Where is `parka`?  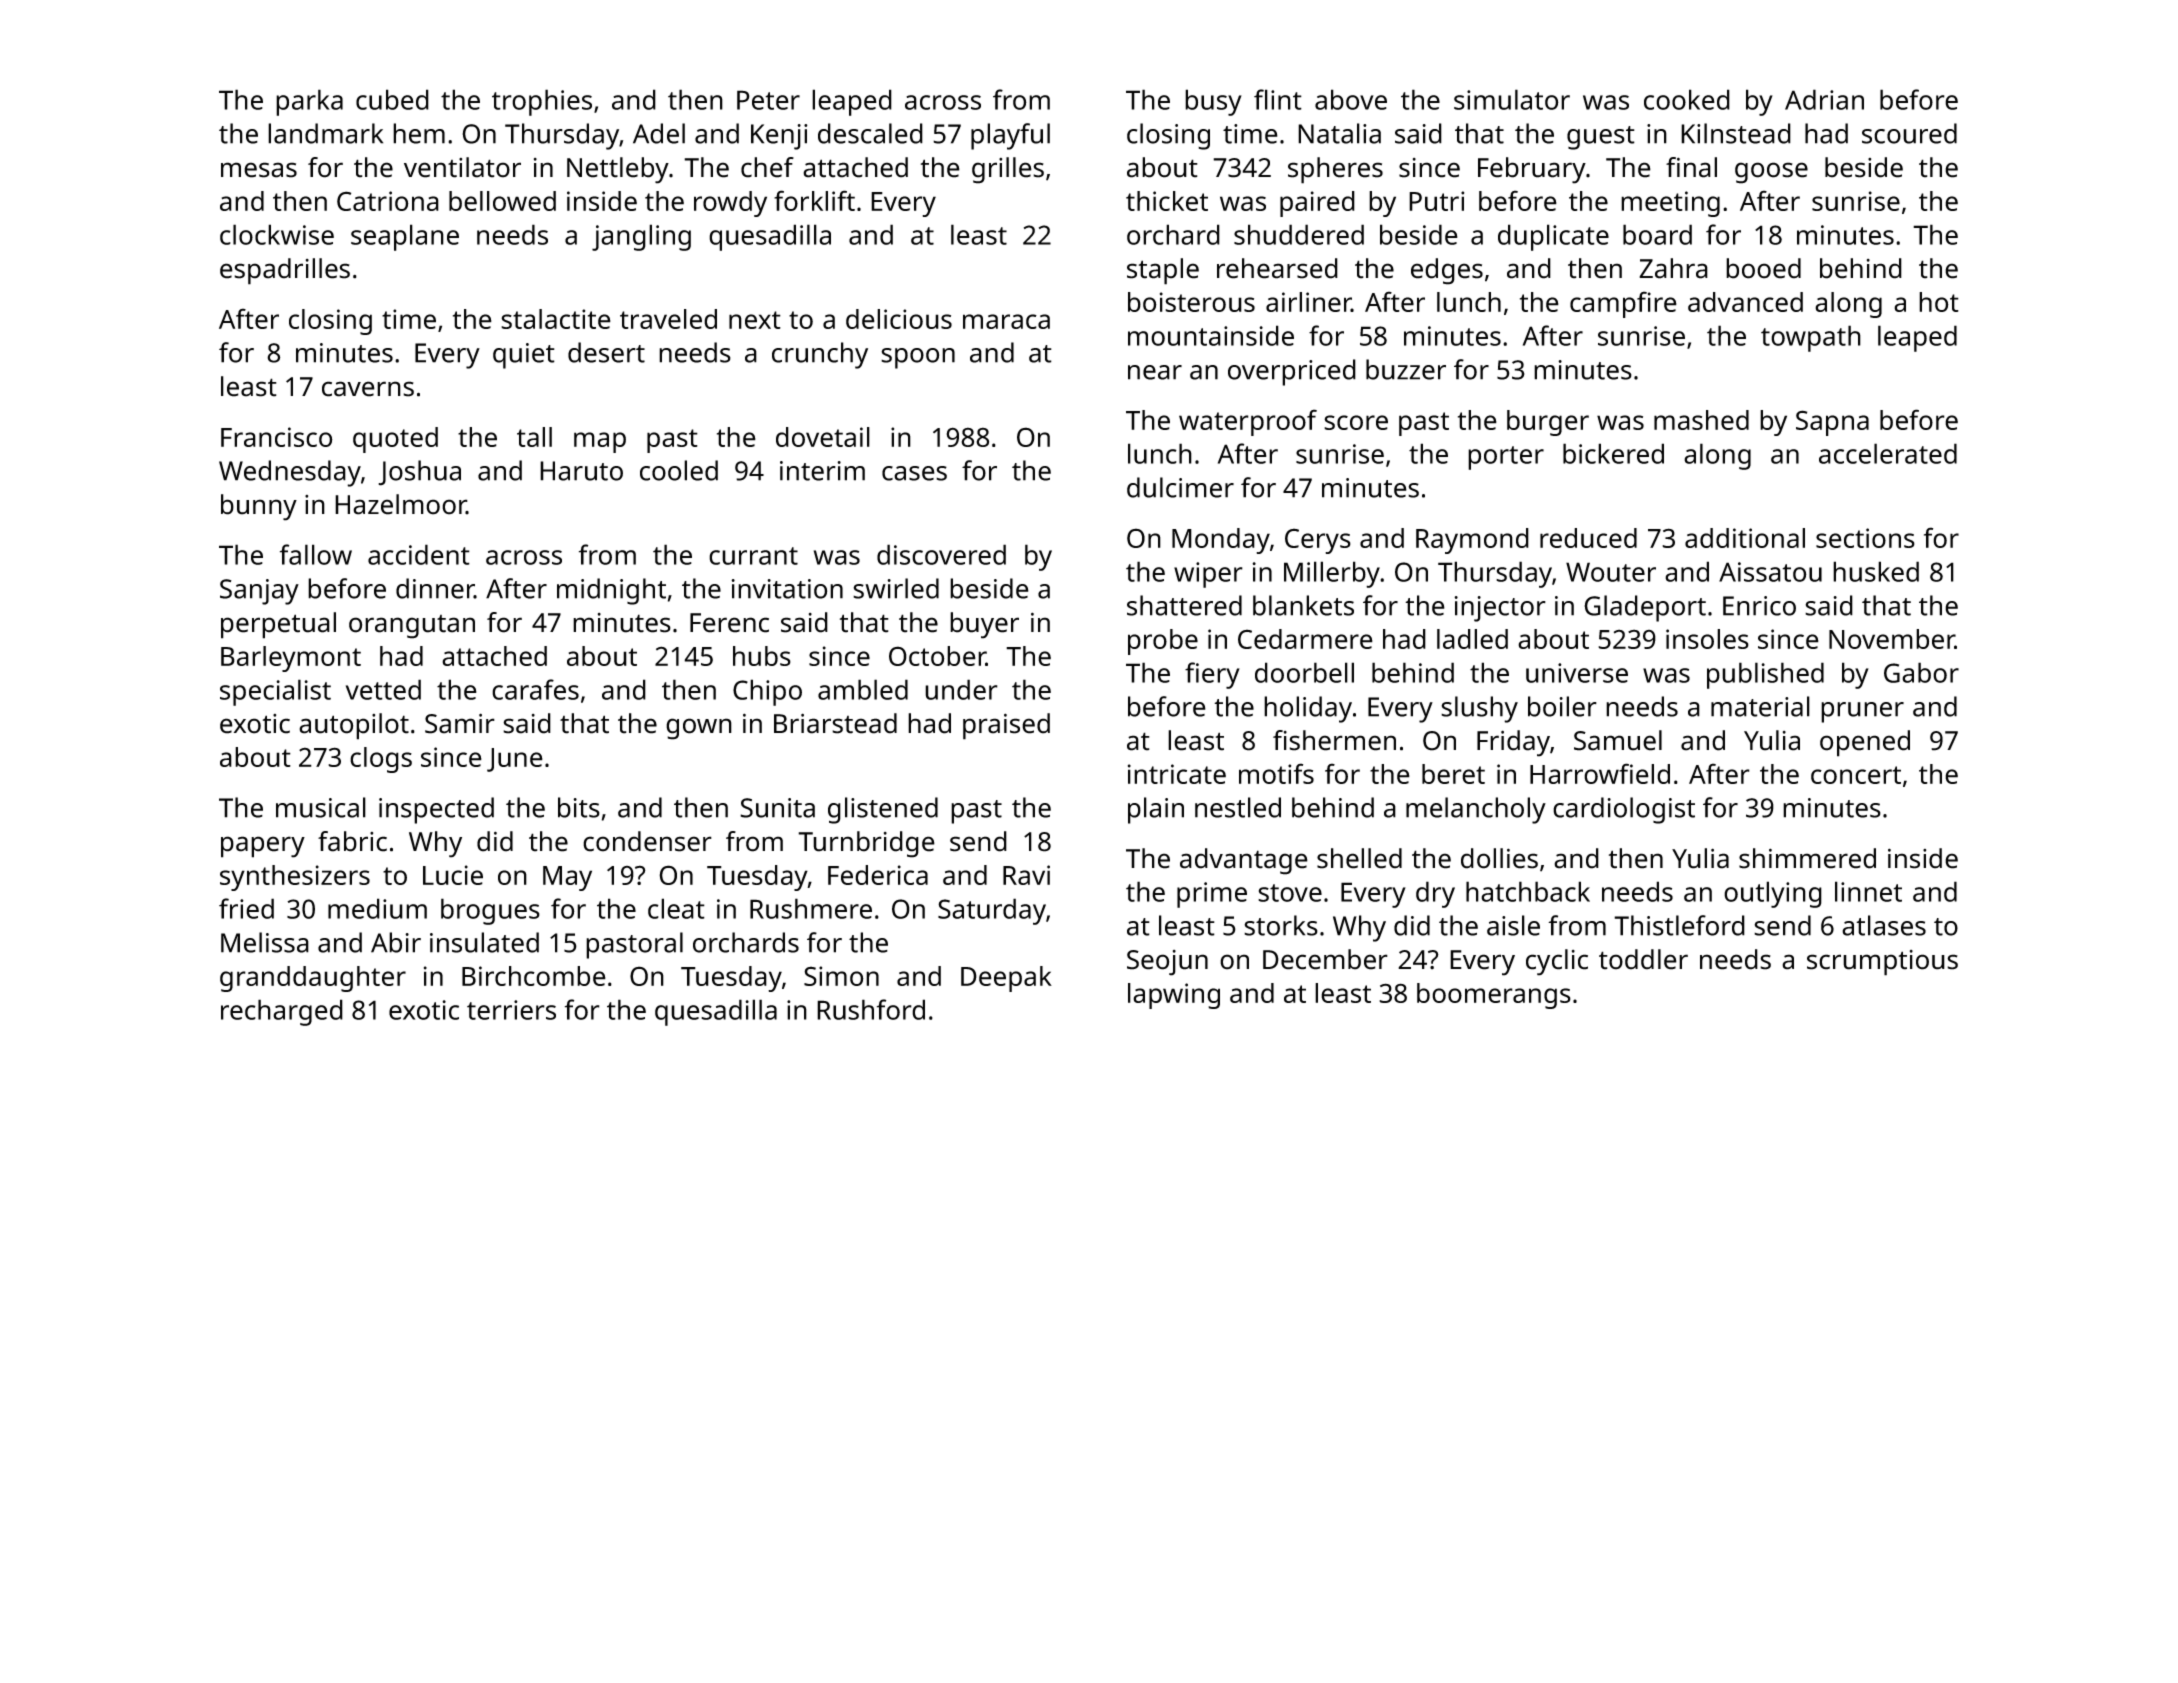
parka is located at coordinates (309, 102).
